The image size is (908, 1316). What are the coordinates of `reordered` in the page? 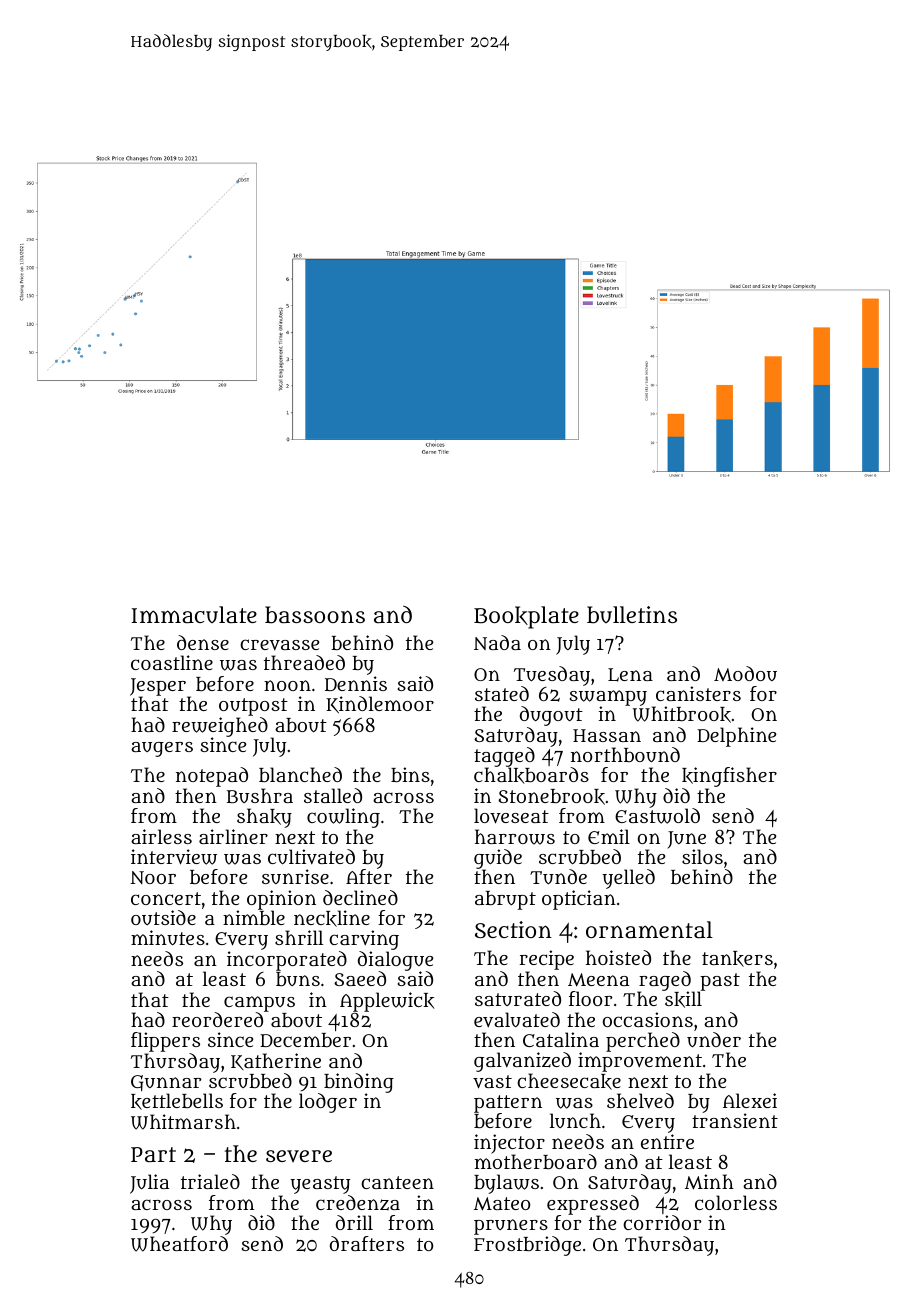 It's located at (217, 1019).
